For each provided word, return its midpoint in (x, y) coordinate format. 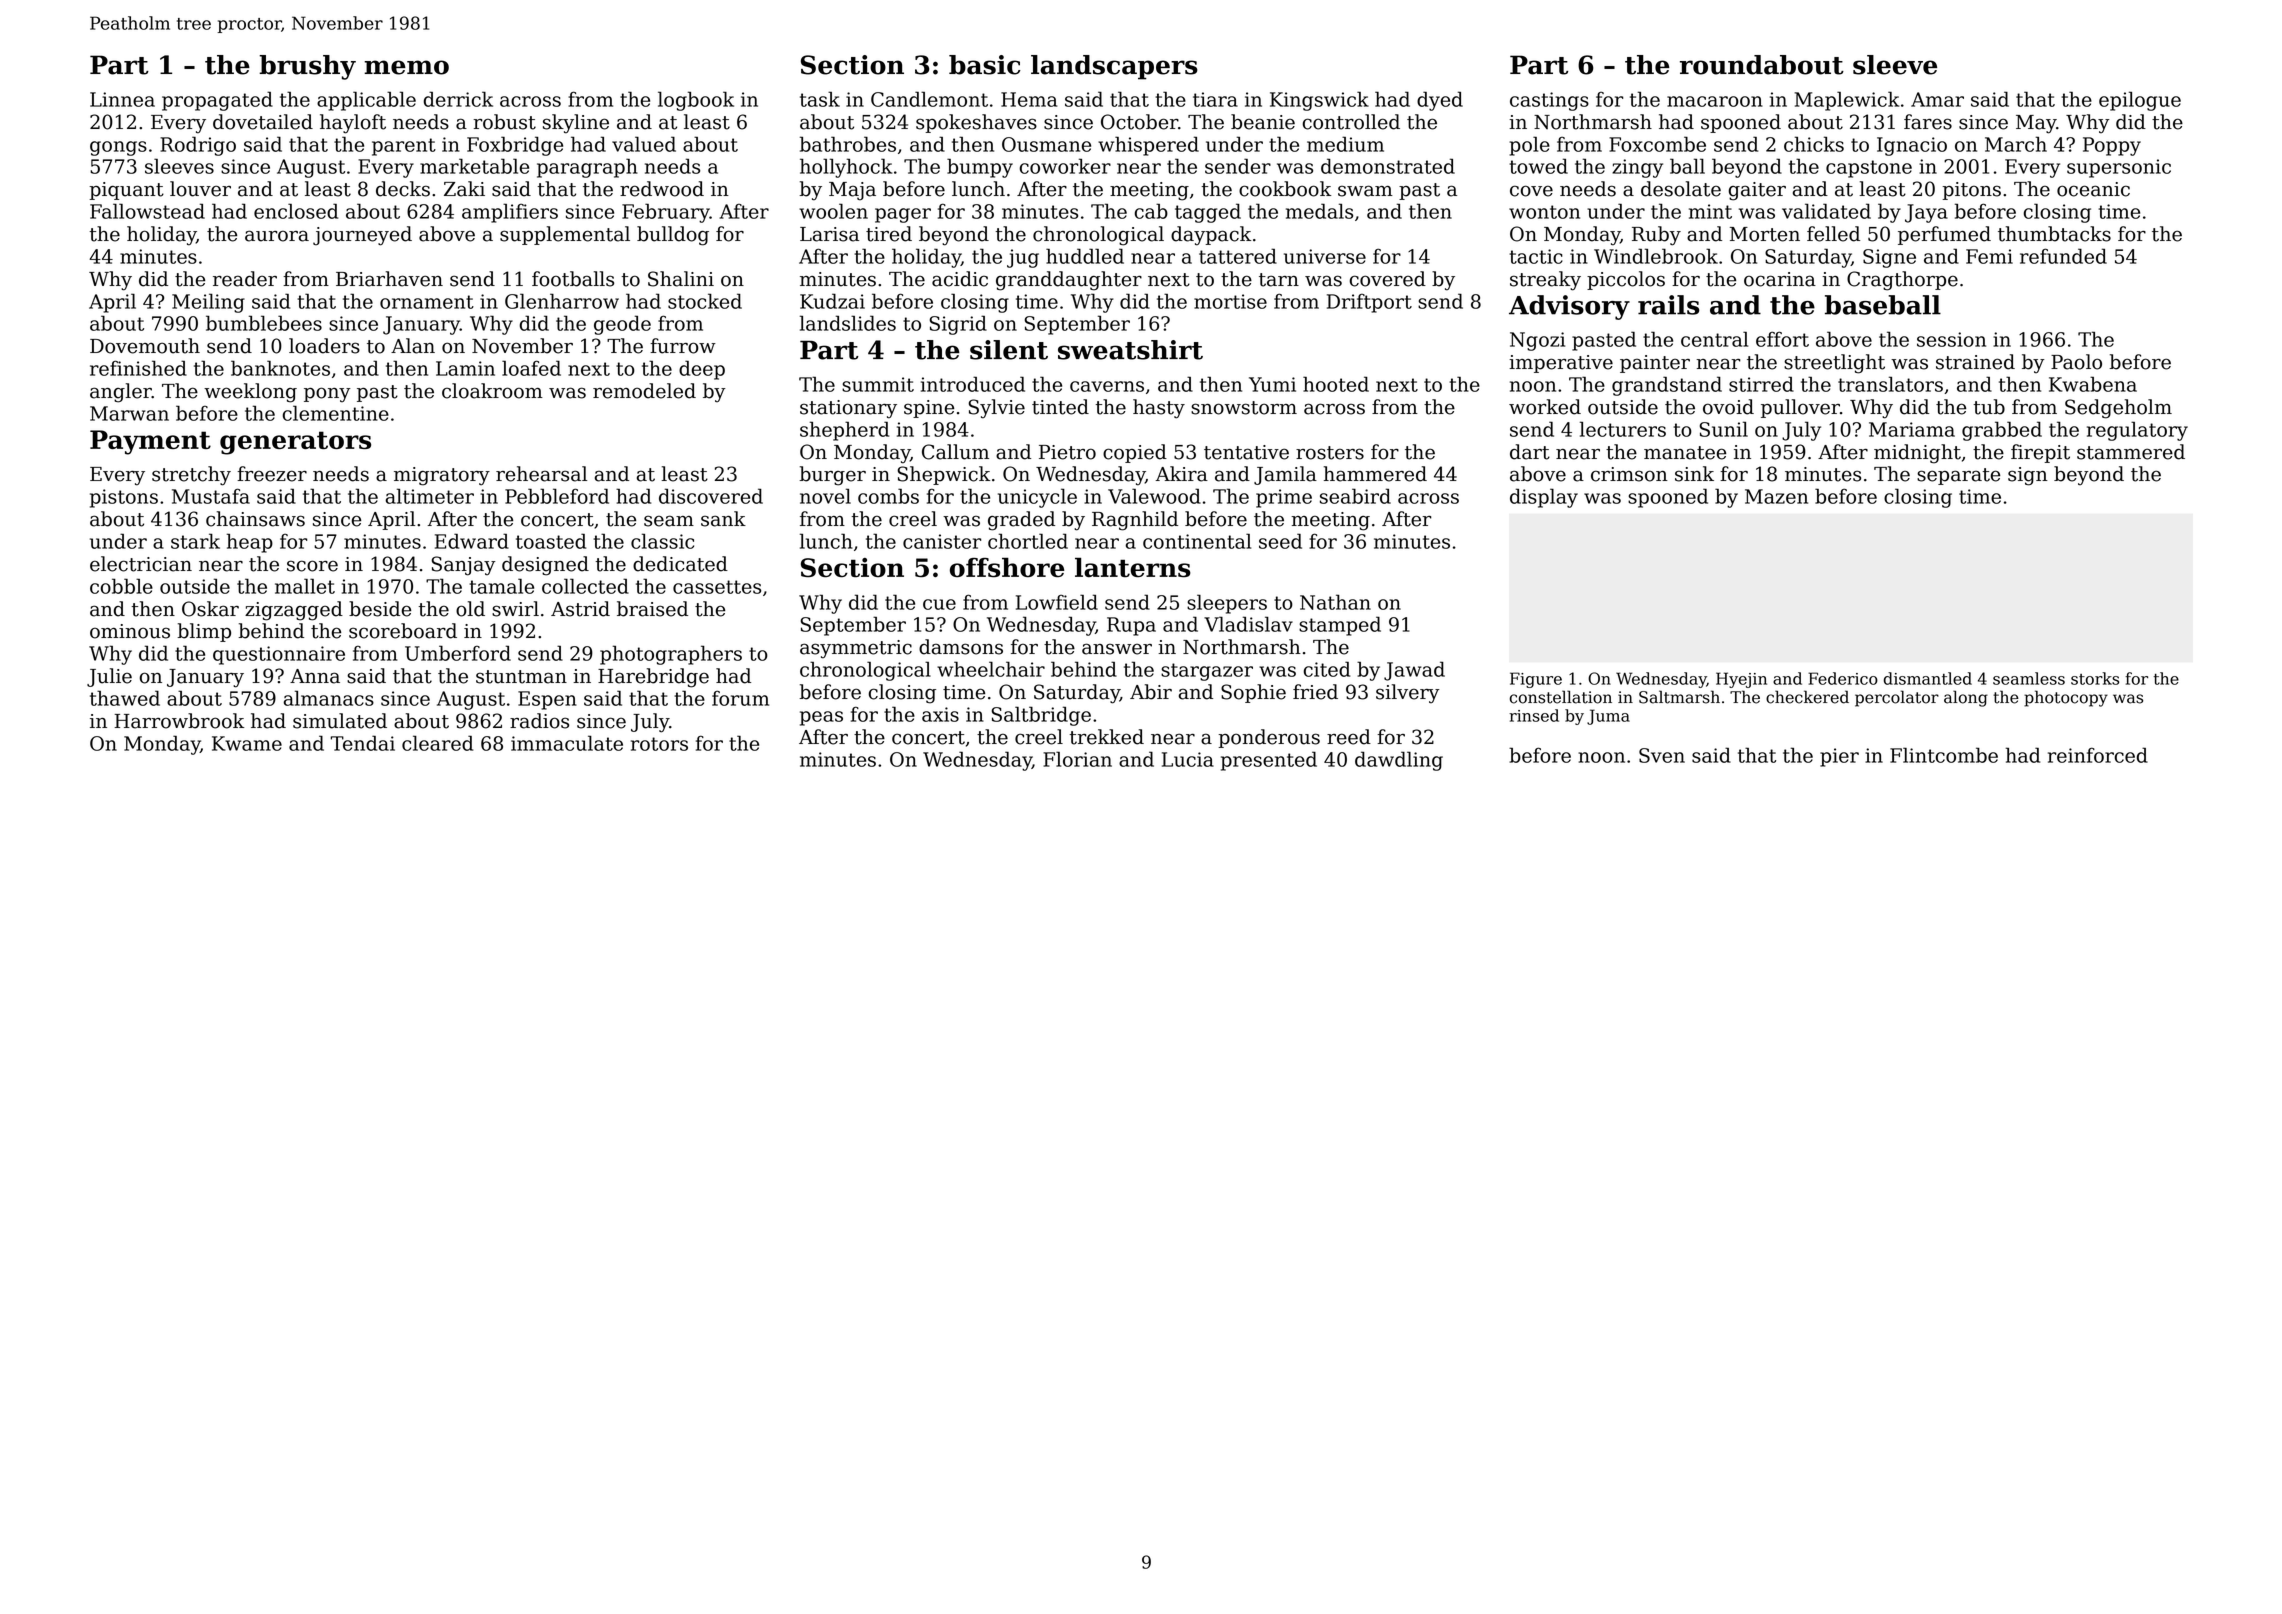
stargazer (1207, 672)
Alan (413, 346)
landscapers (1114, 67)
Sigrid (958, 325)
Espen (547, 700)
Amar (1937, 99)
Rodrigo (198, 146)
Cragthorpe (1902, 281)
